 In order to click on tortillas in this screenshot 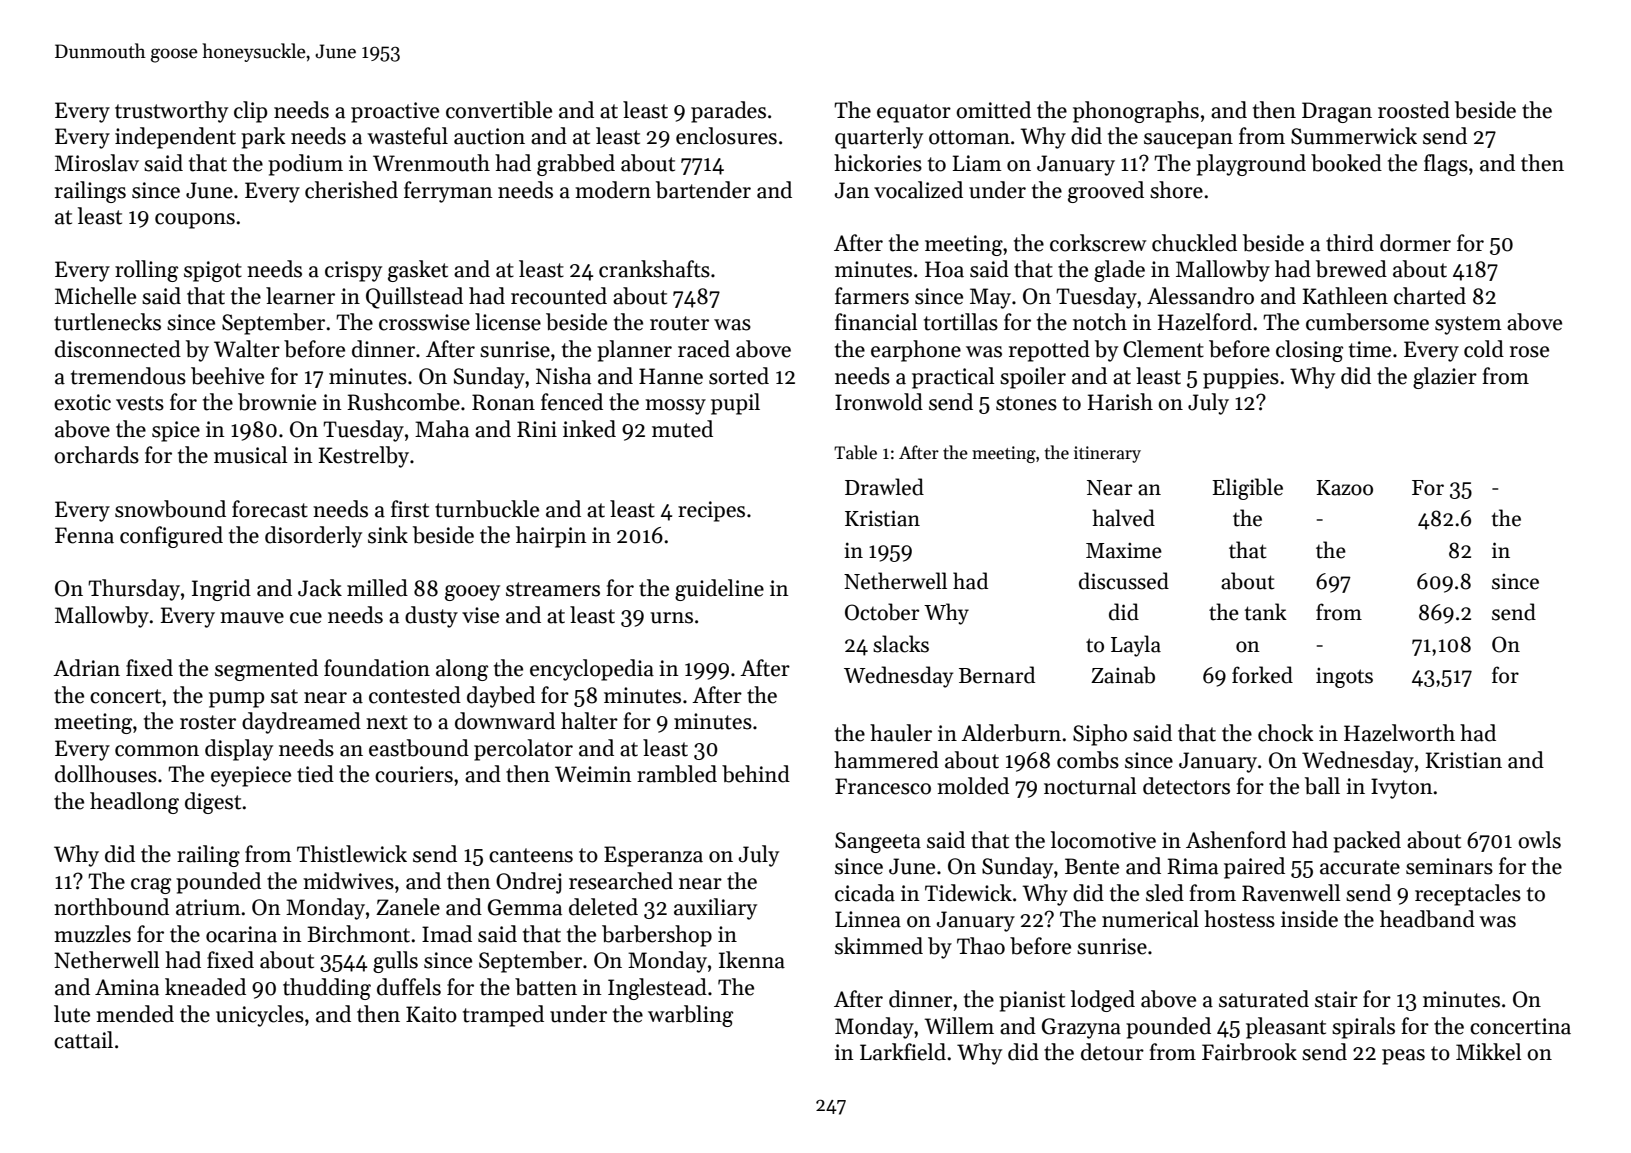, I will do `click(961, 322)`.
